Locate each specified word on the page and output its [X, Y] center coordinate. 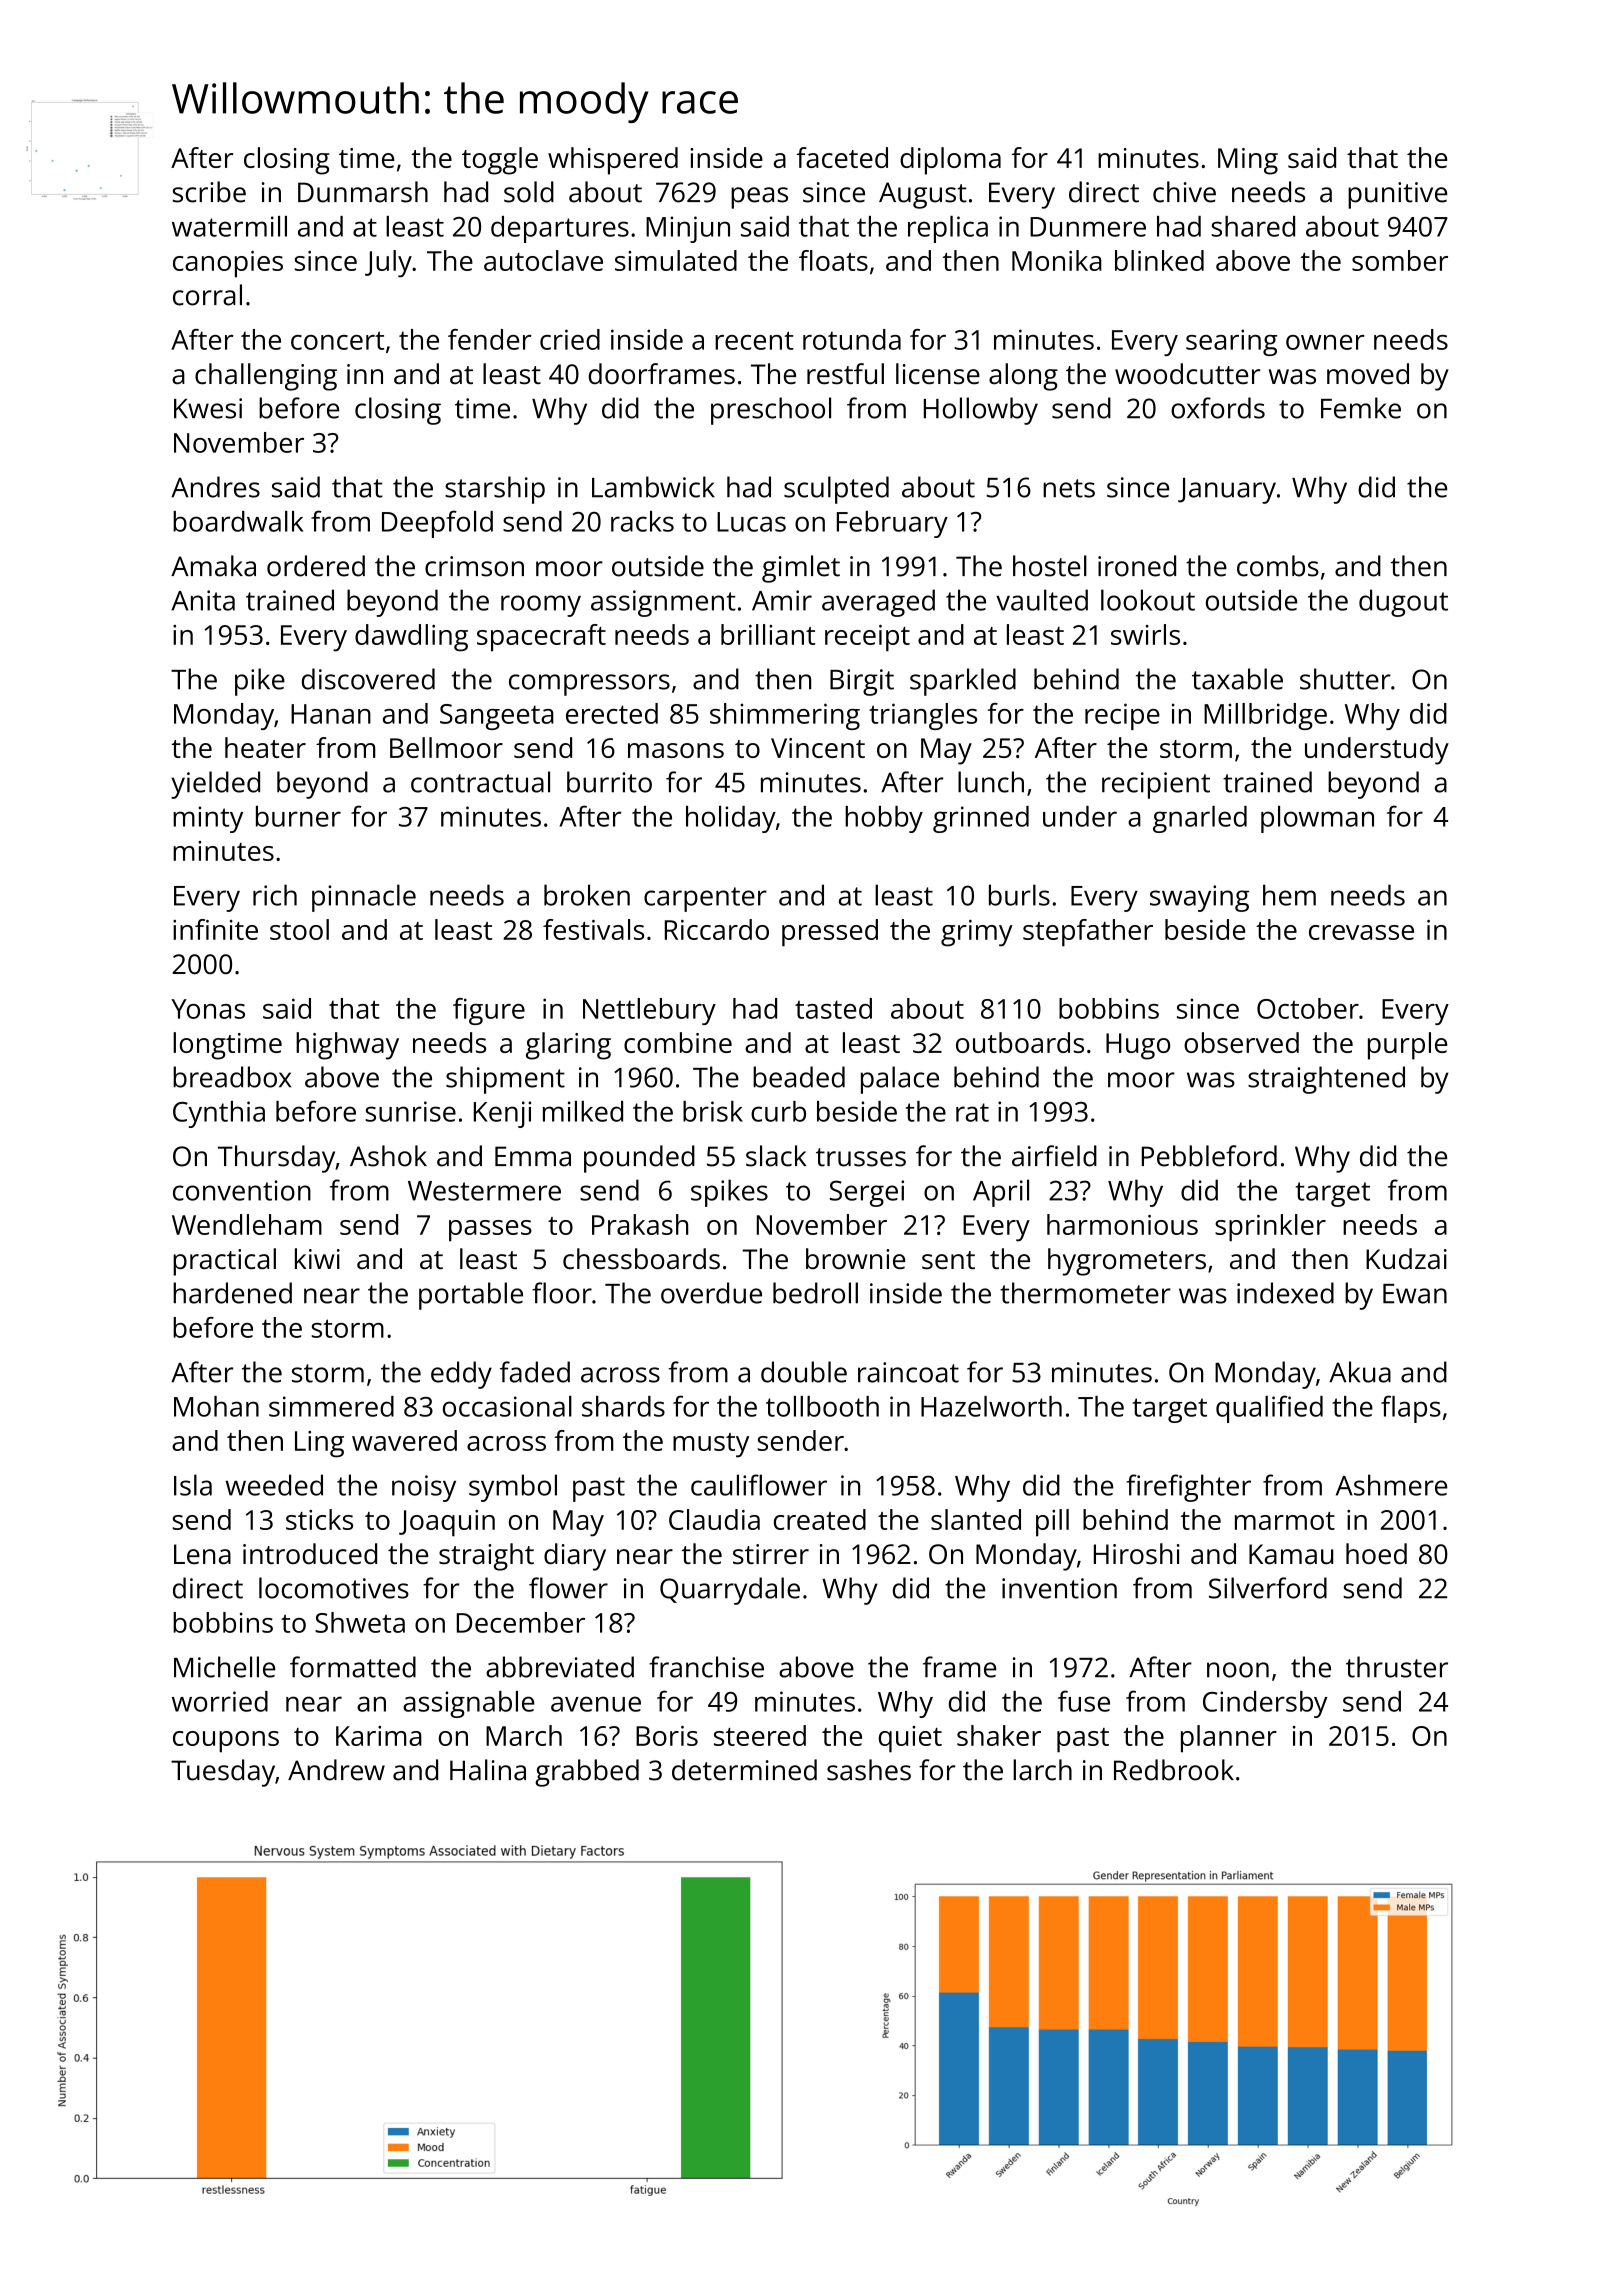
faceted [842, 157]
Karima [379, 1736]
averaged [878, 603]
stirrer [771, 1554]
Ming [1248, 161]
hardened [232, 1293]
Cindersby [1265, 1704]
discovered [368, 679]
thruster [1397, 1667]
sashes [869, 1770]
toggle [500, 161]
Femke [1361, 408]
